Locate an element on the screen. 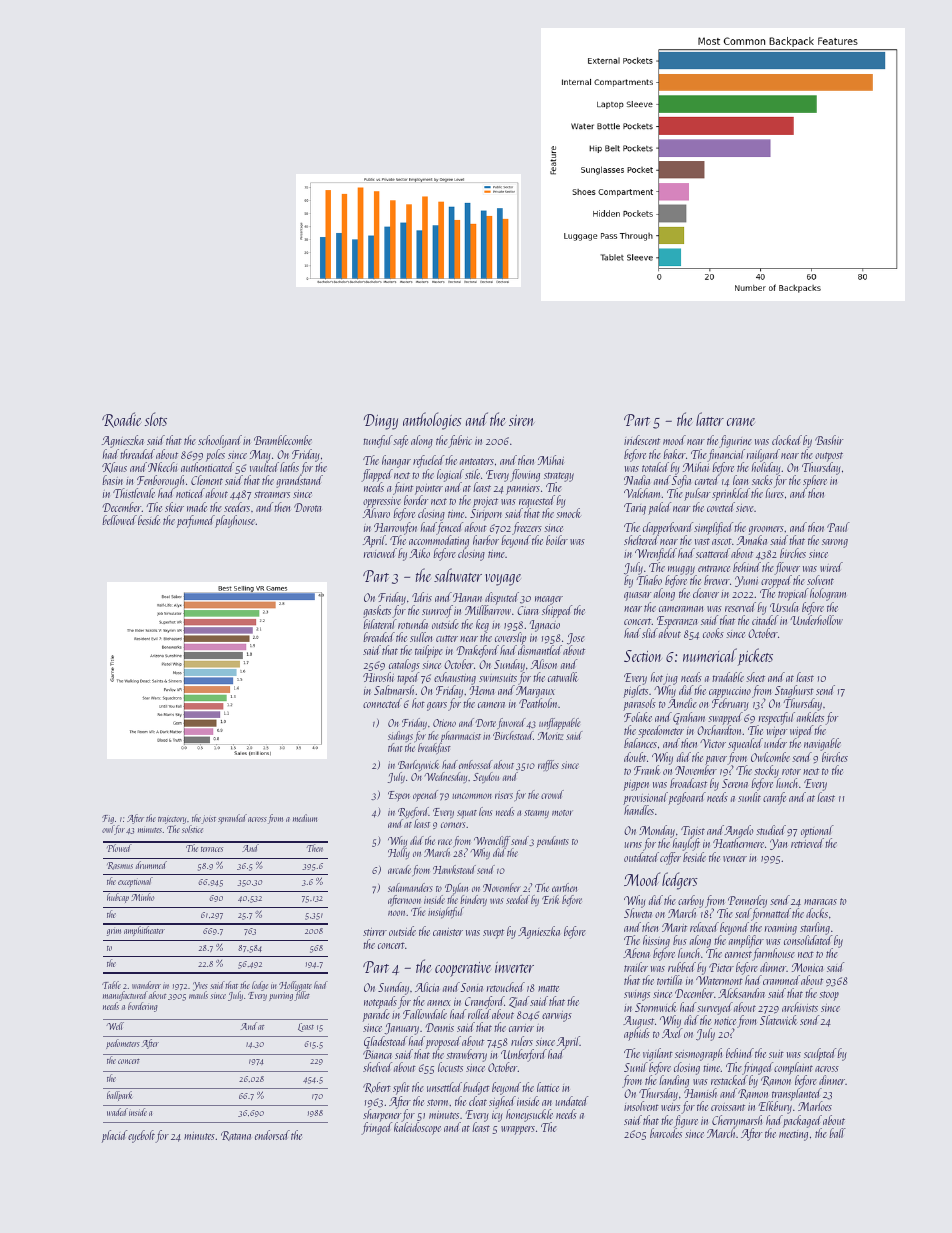  Bramblecombe is located at coordinates (283, 440).
